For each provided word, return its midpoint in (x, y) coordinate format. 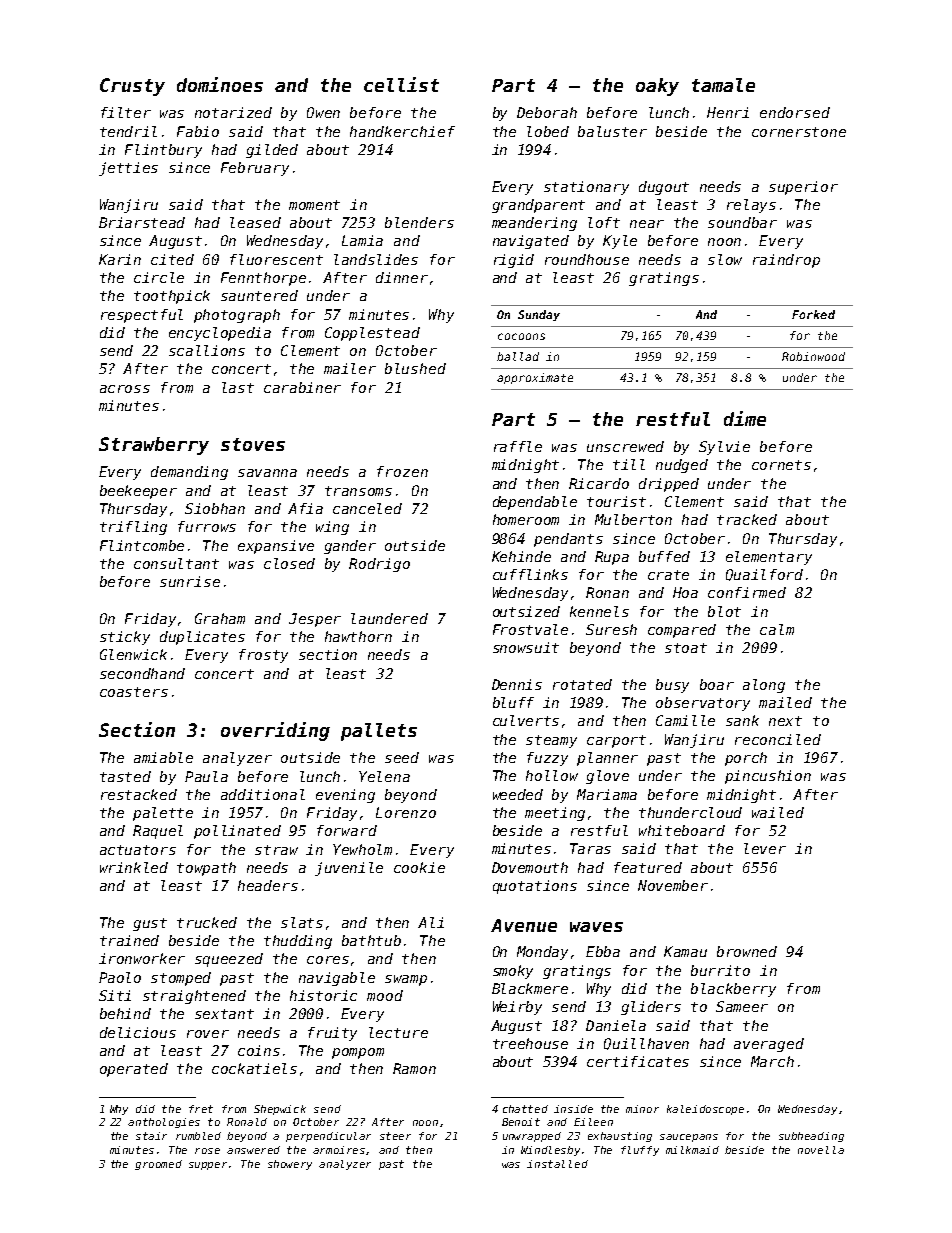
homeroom (526, 519)
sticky (125, 638)
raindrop (786, 261)
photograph (237, 316)
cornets (781, 465)
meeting (555, 814)
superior (803, 188)
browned (747, 951)
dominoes (220, 84)
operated (134, 1070)
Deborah (547, 112)
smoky (513, 972)
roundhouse (587, 259)
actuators (138, 850)
